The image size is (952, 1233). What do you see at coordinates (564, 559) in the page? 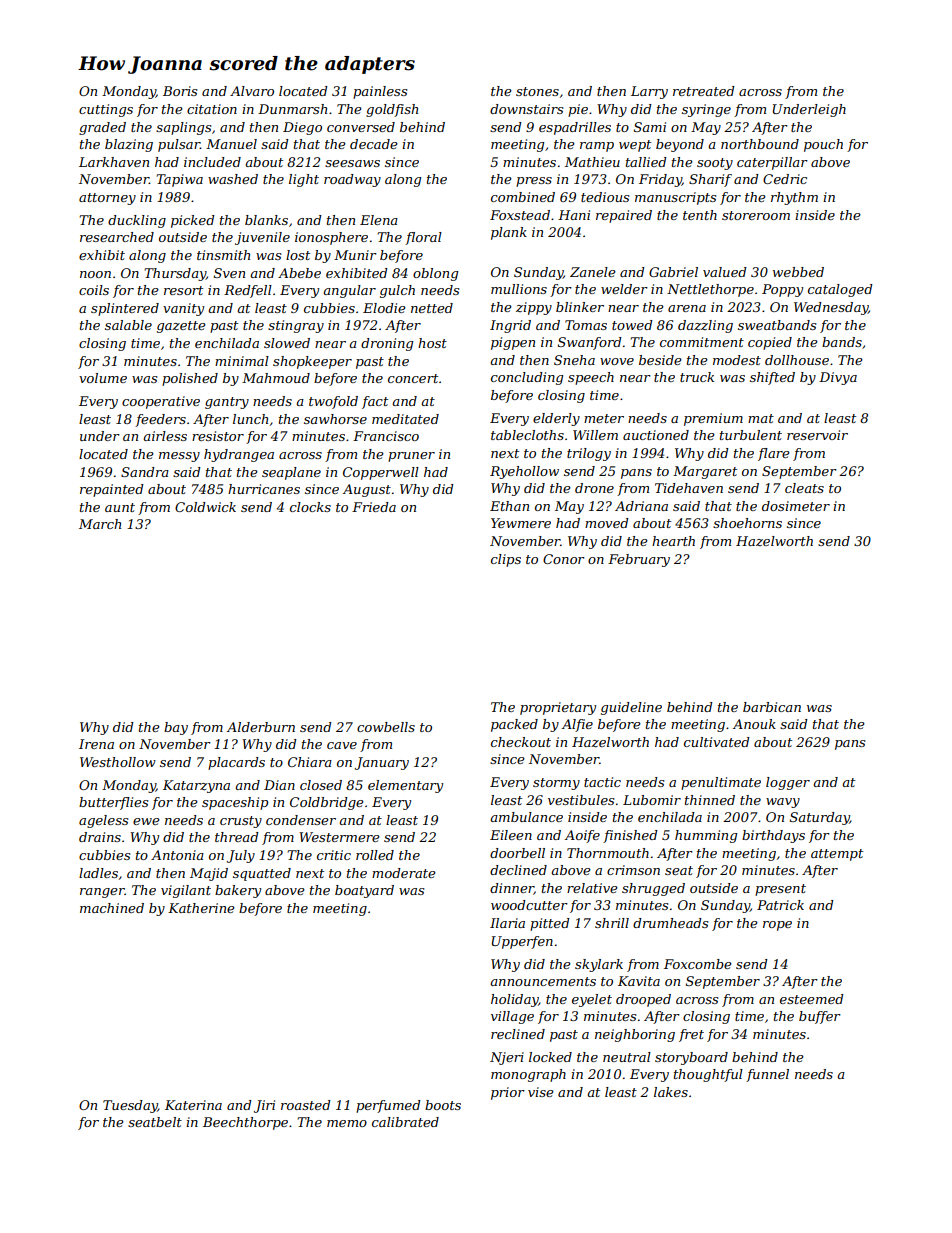
I see `Conor` at bounding box center [564, 559].
